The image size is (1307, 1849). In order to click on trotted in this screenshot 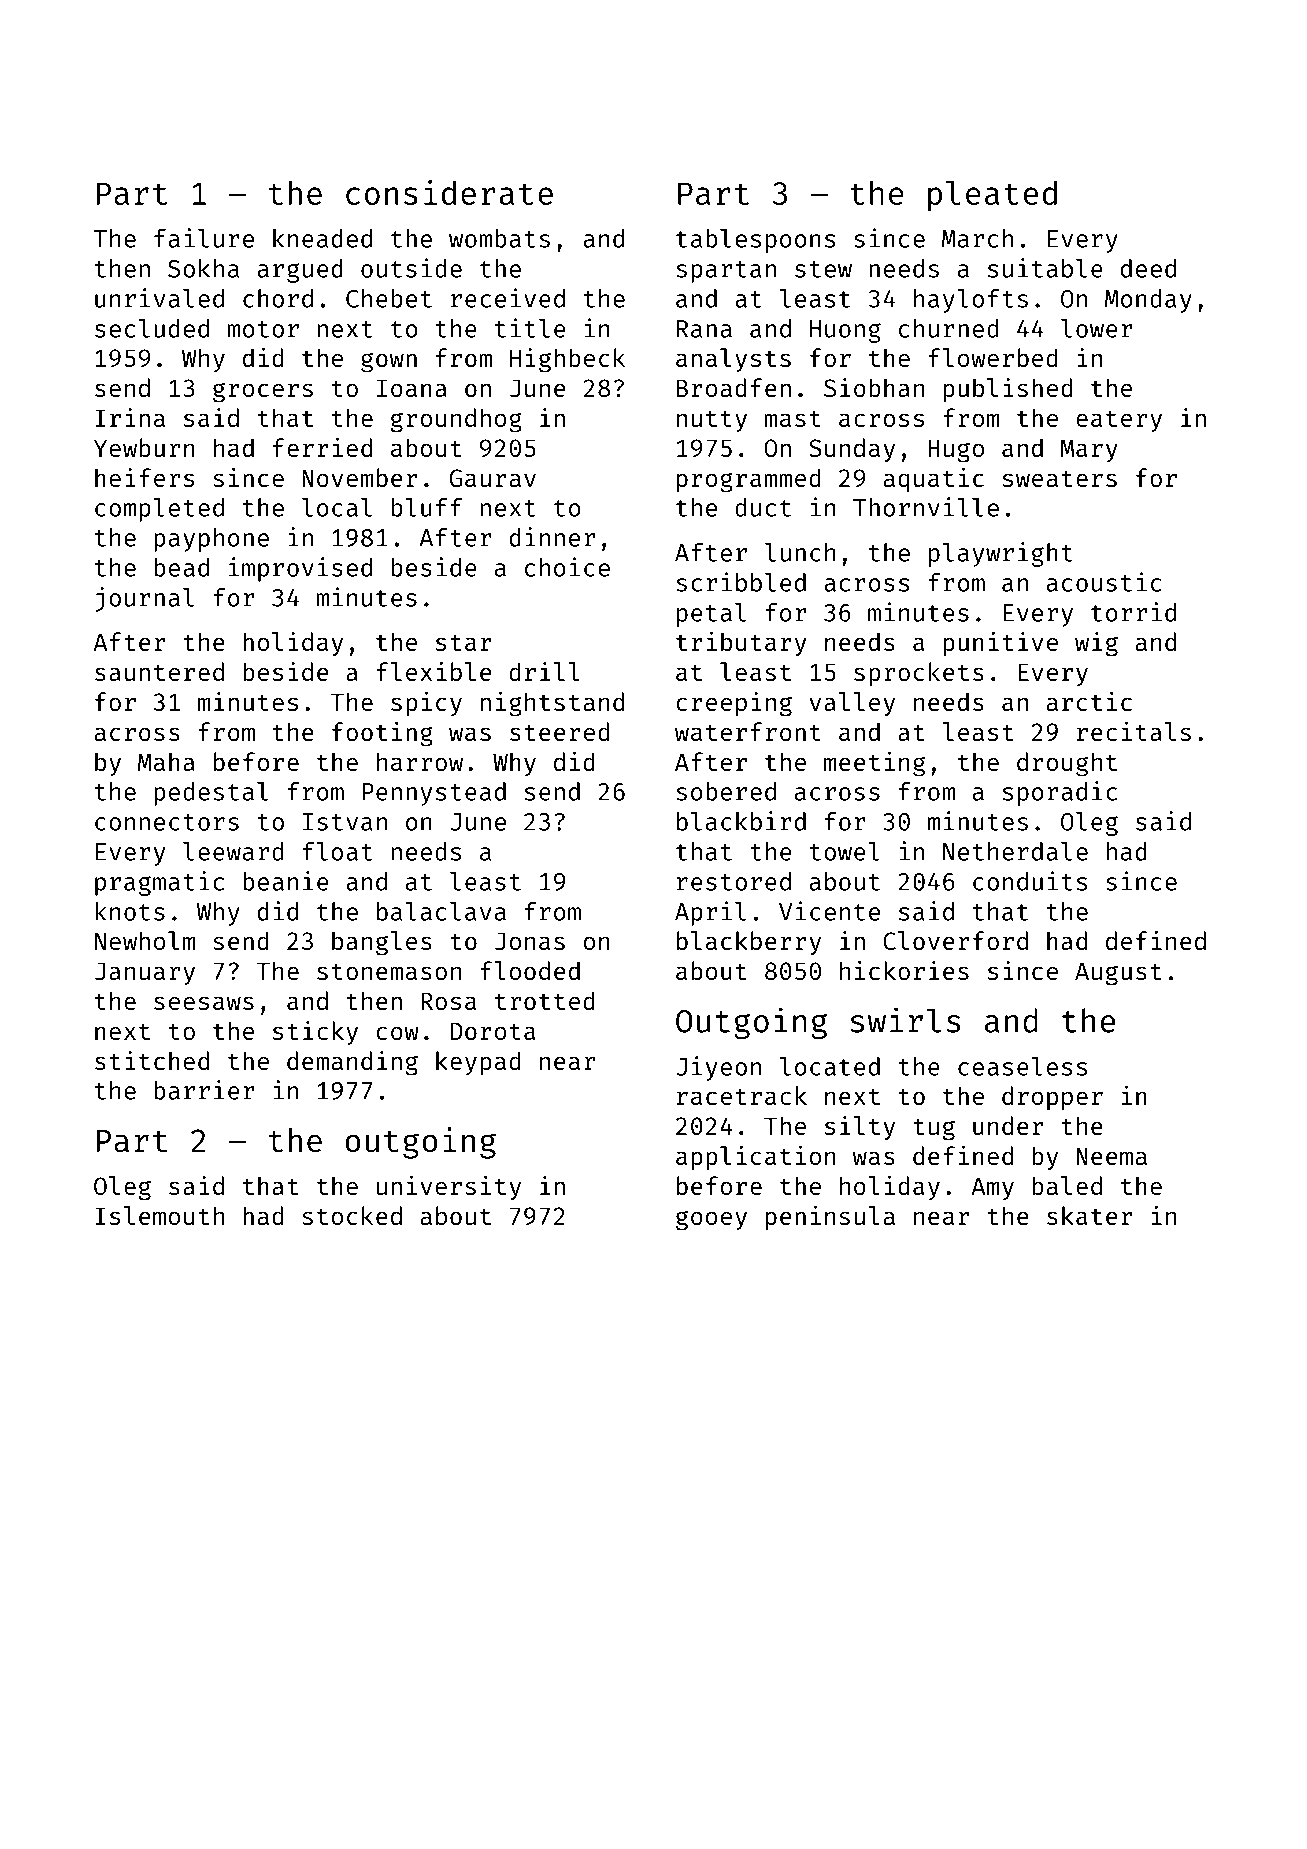, I will do `click(545, 1000)`.
